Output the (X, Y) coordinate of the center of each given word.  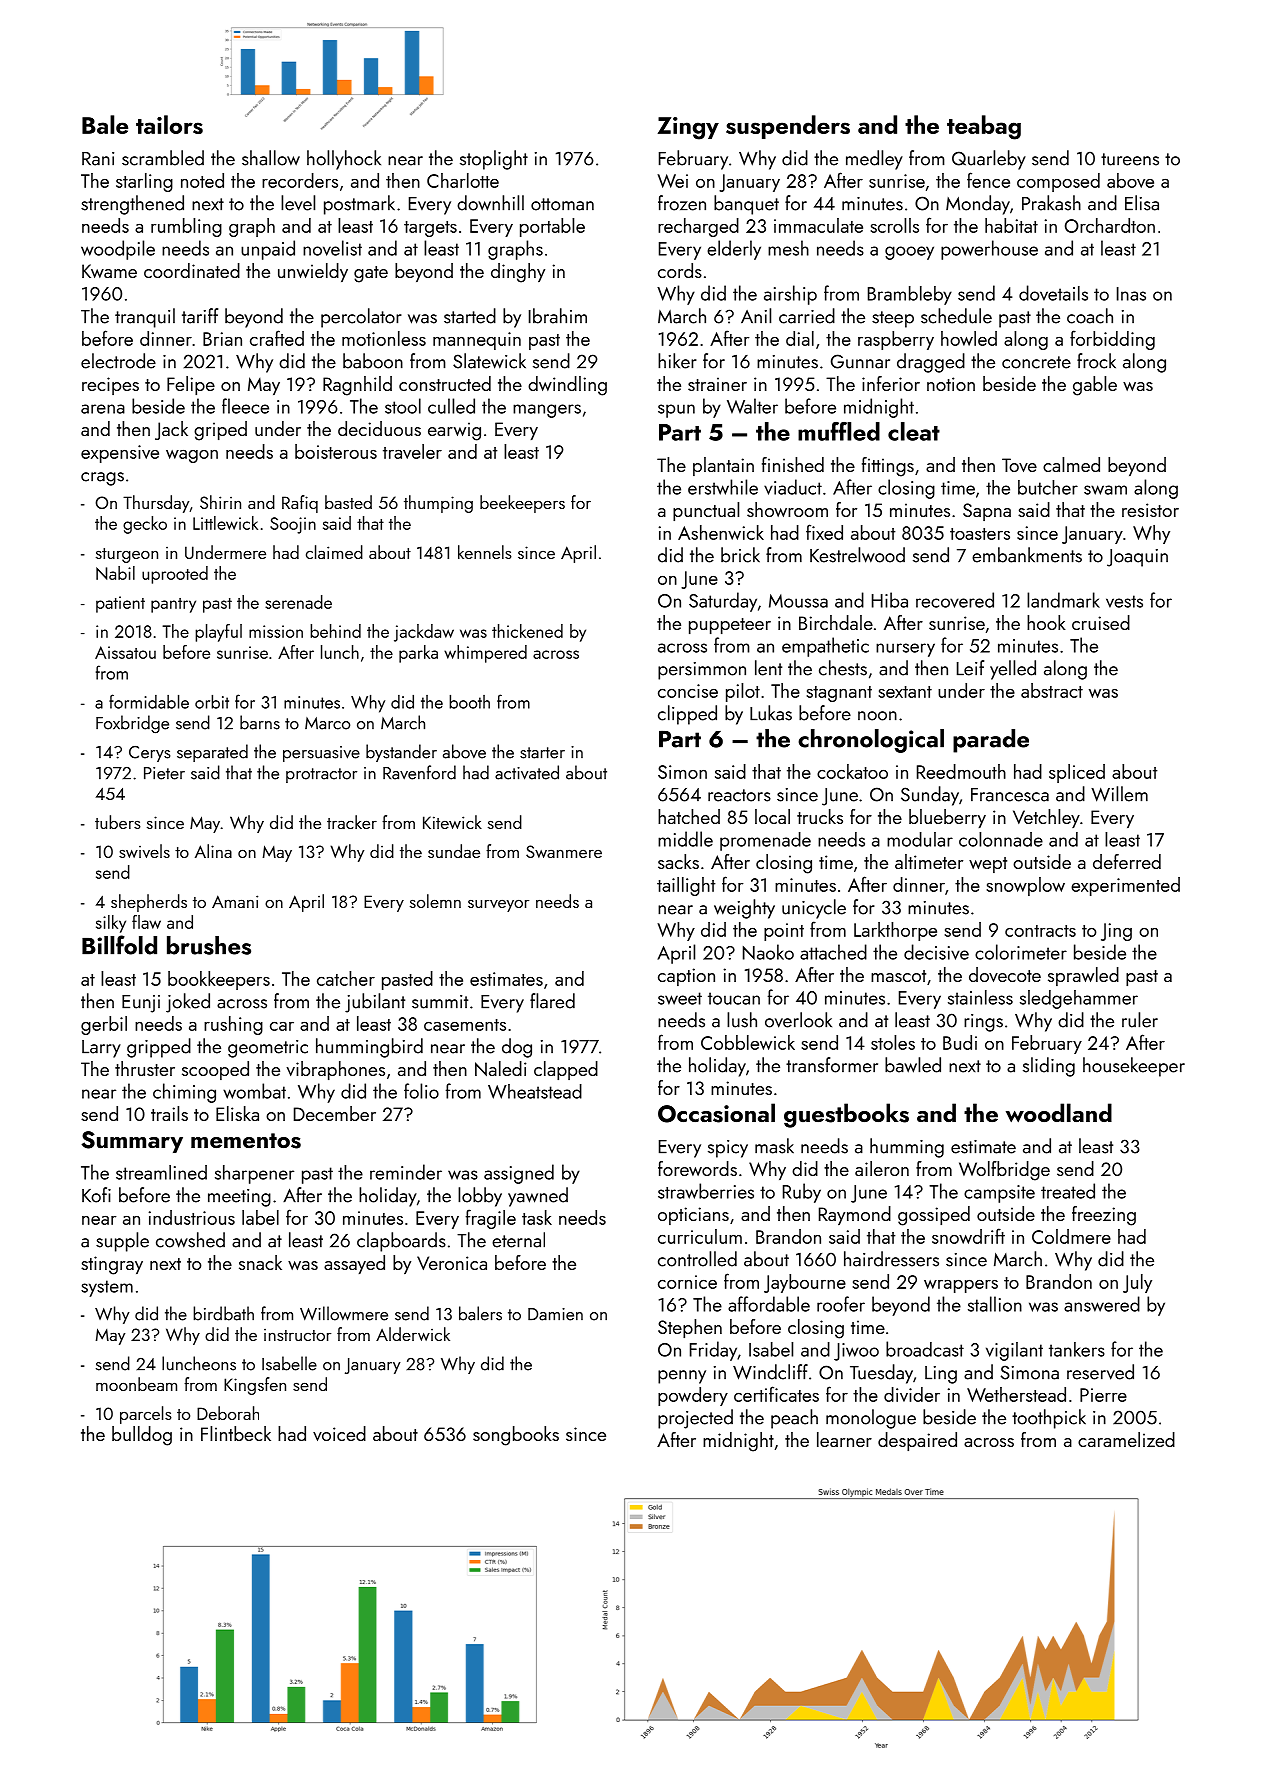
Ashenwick (721, 532)
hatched (689, 816)
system (107, 1288)
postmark (359, 205)
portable (552, 227)
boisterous (336, 451)
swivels (144, 851)
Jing (1116, 932)
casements (465, 1025)
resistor (1150, 510)
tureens (1130, 159)
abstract (1052, 690)
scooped (215, 1070)
